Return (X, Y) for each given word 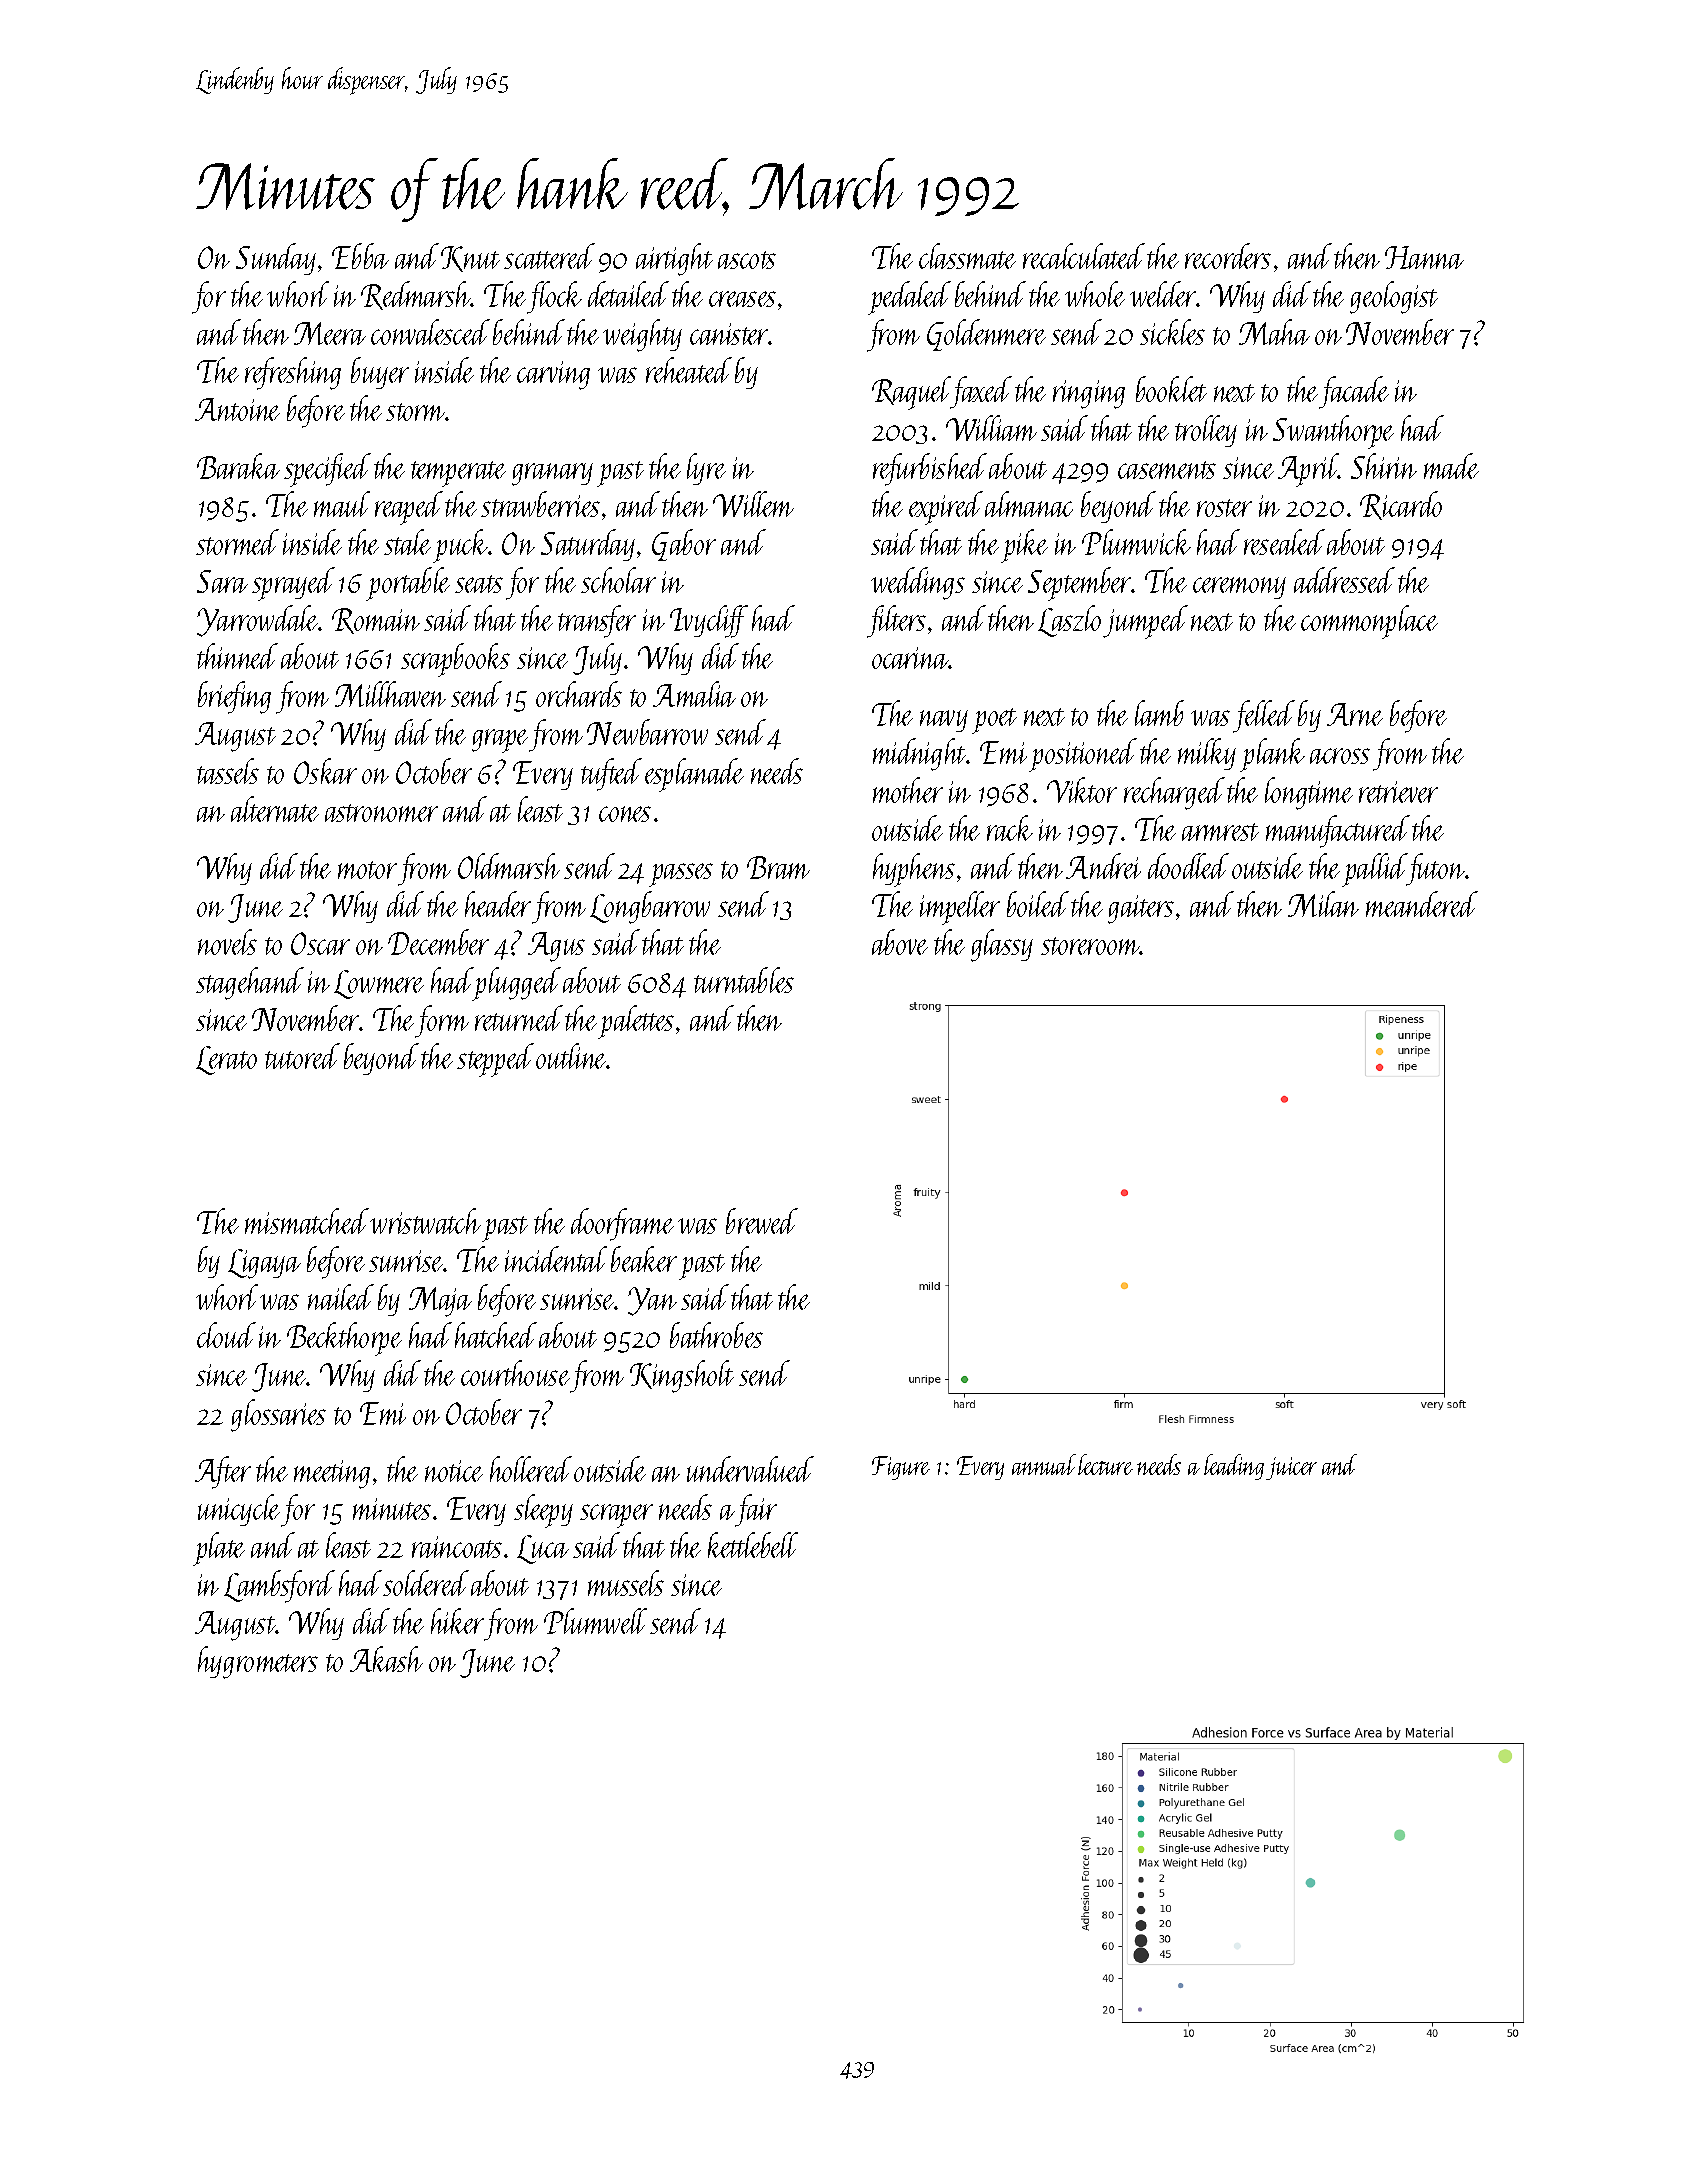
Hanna (1424, 257)
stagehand (250, 983)
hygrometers (258, 1662)
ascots (747, 260)
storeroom (1090, 946)
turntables (744, 980)
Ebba (360, 256)
